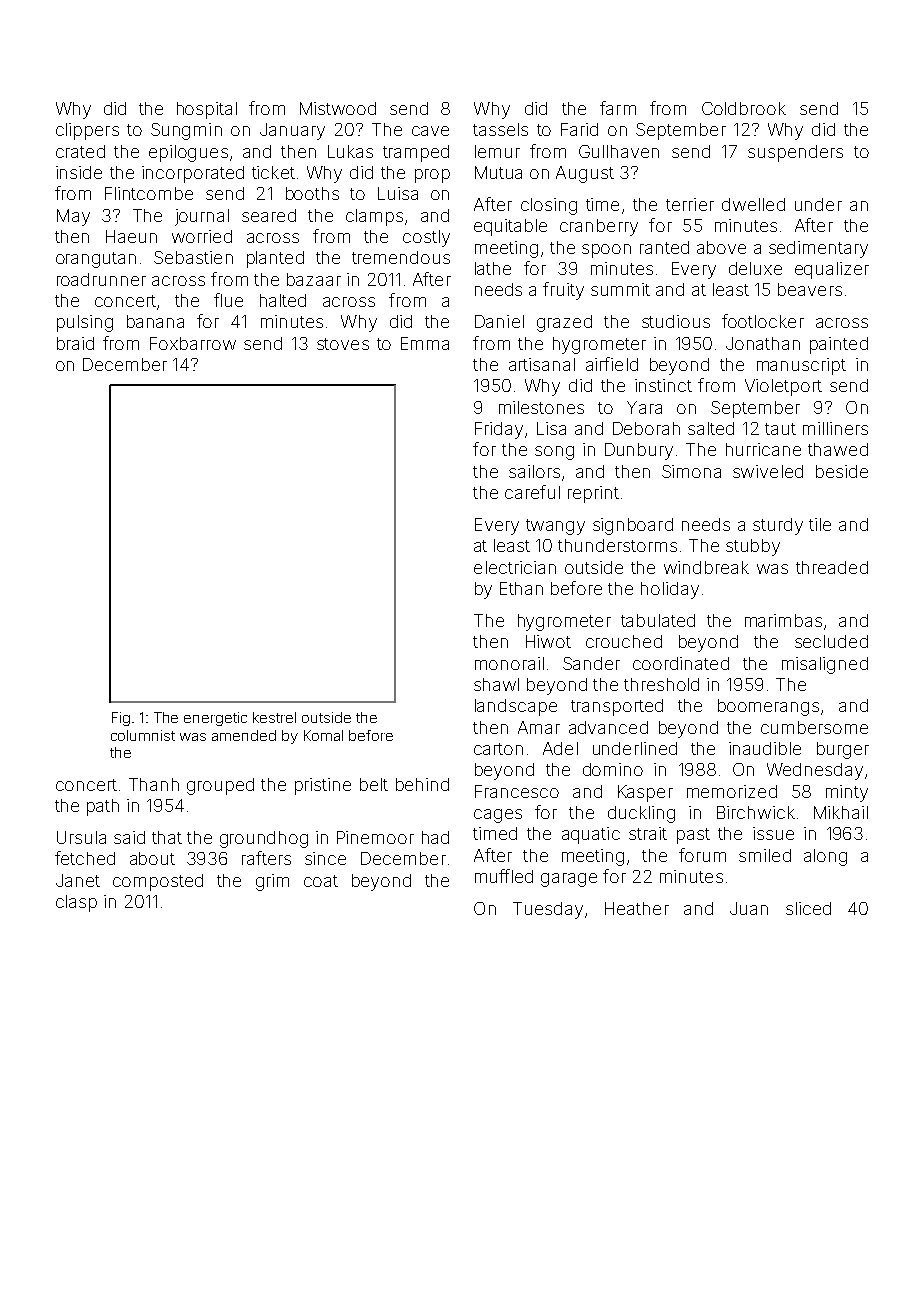  What do you see at coordinates (101, 279) in the image?
I see `roadrunner` at bounding box center [101, 279].
